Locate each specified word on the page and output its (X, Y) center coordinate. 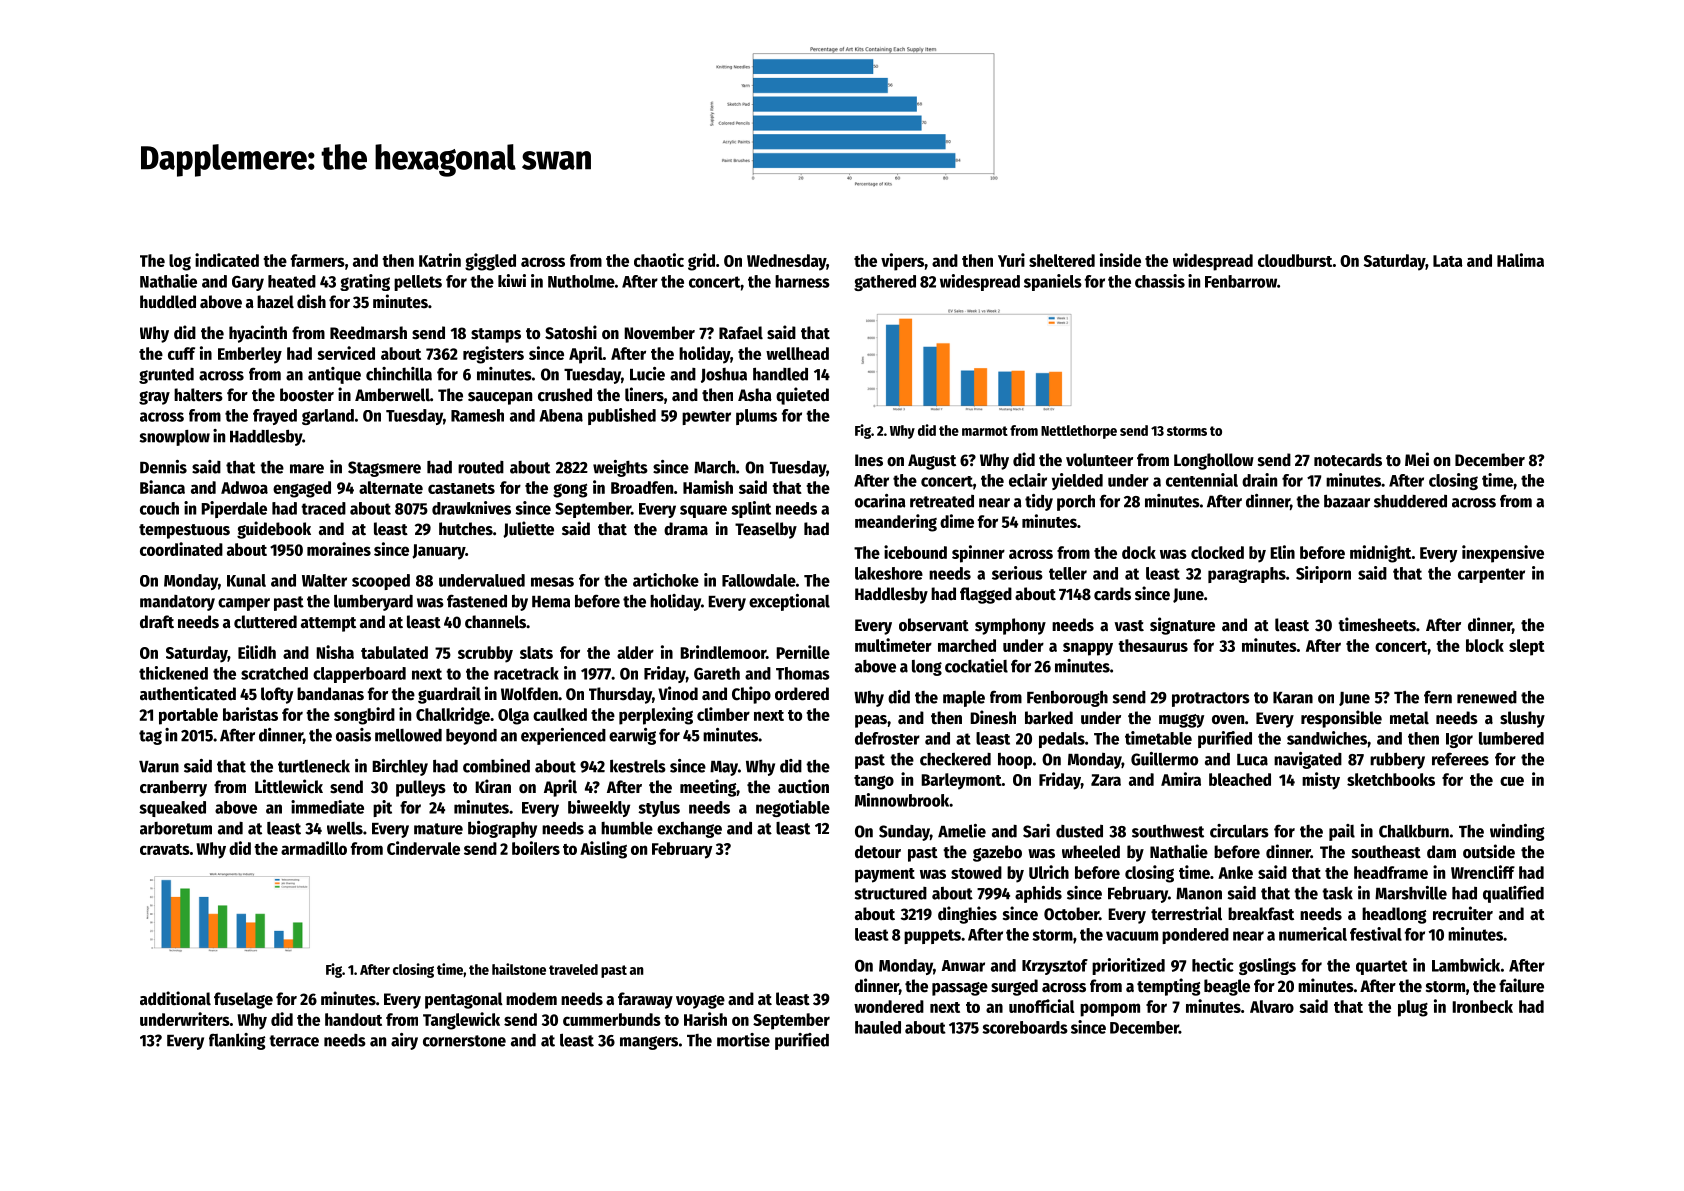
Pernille (803, 652)
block (1485, 645)
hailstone (519, 969)
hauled (878, 1027)
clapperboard (359, 675)
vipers (902, 262)
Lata (1448, 261)
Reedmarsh (368, 333)
